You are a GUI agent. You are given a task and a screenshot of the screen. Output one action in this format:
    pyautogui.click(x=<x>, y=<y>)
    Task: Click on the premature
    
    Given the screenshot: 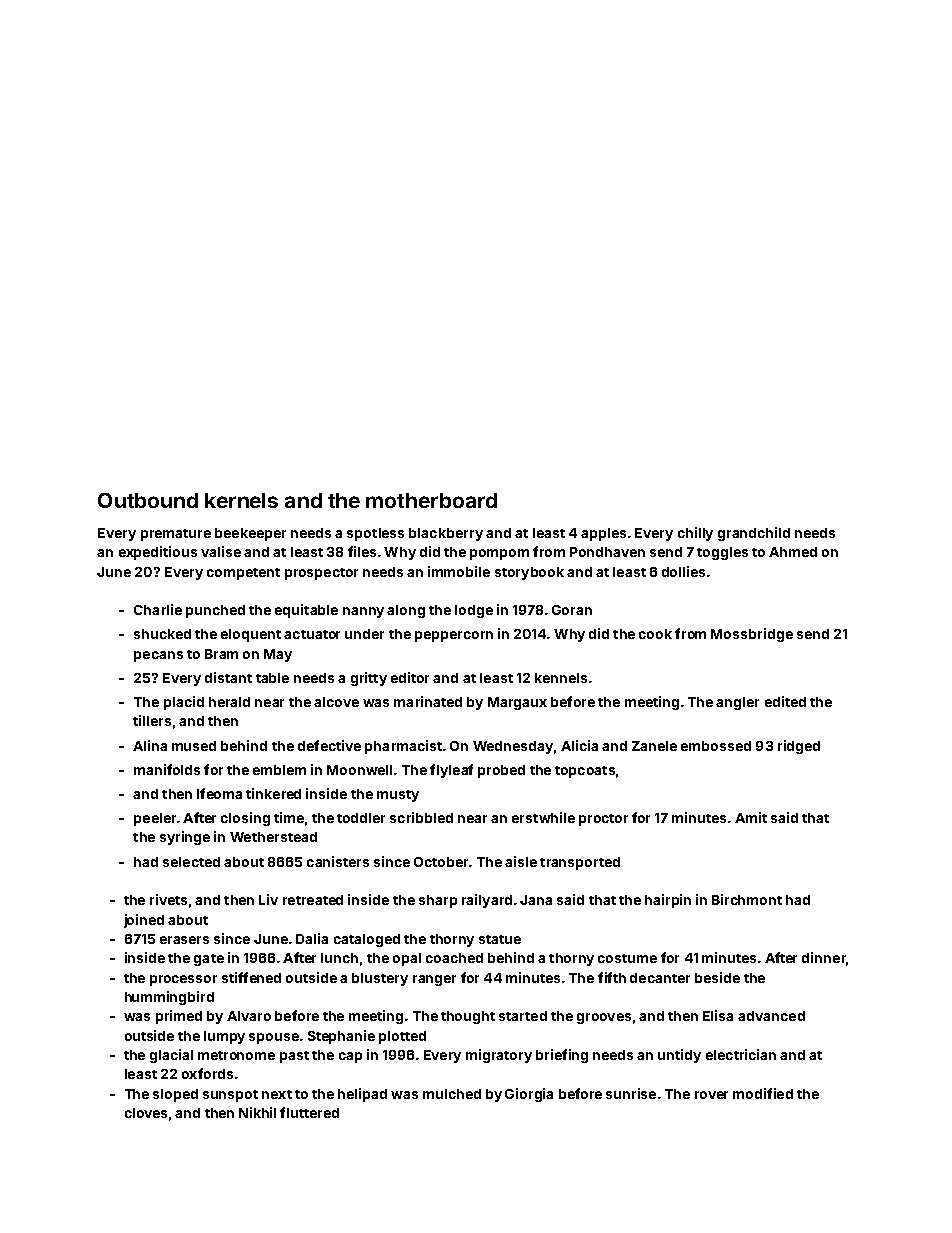 What is the action you would take?
    pyautogui.click(x=176, y=535)
